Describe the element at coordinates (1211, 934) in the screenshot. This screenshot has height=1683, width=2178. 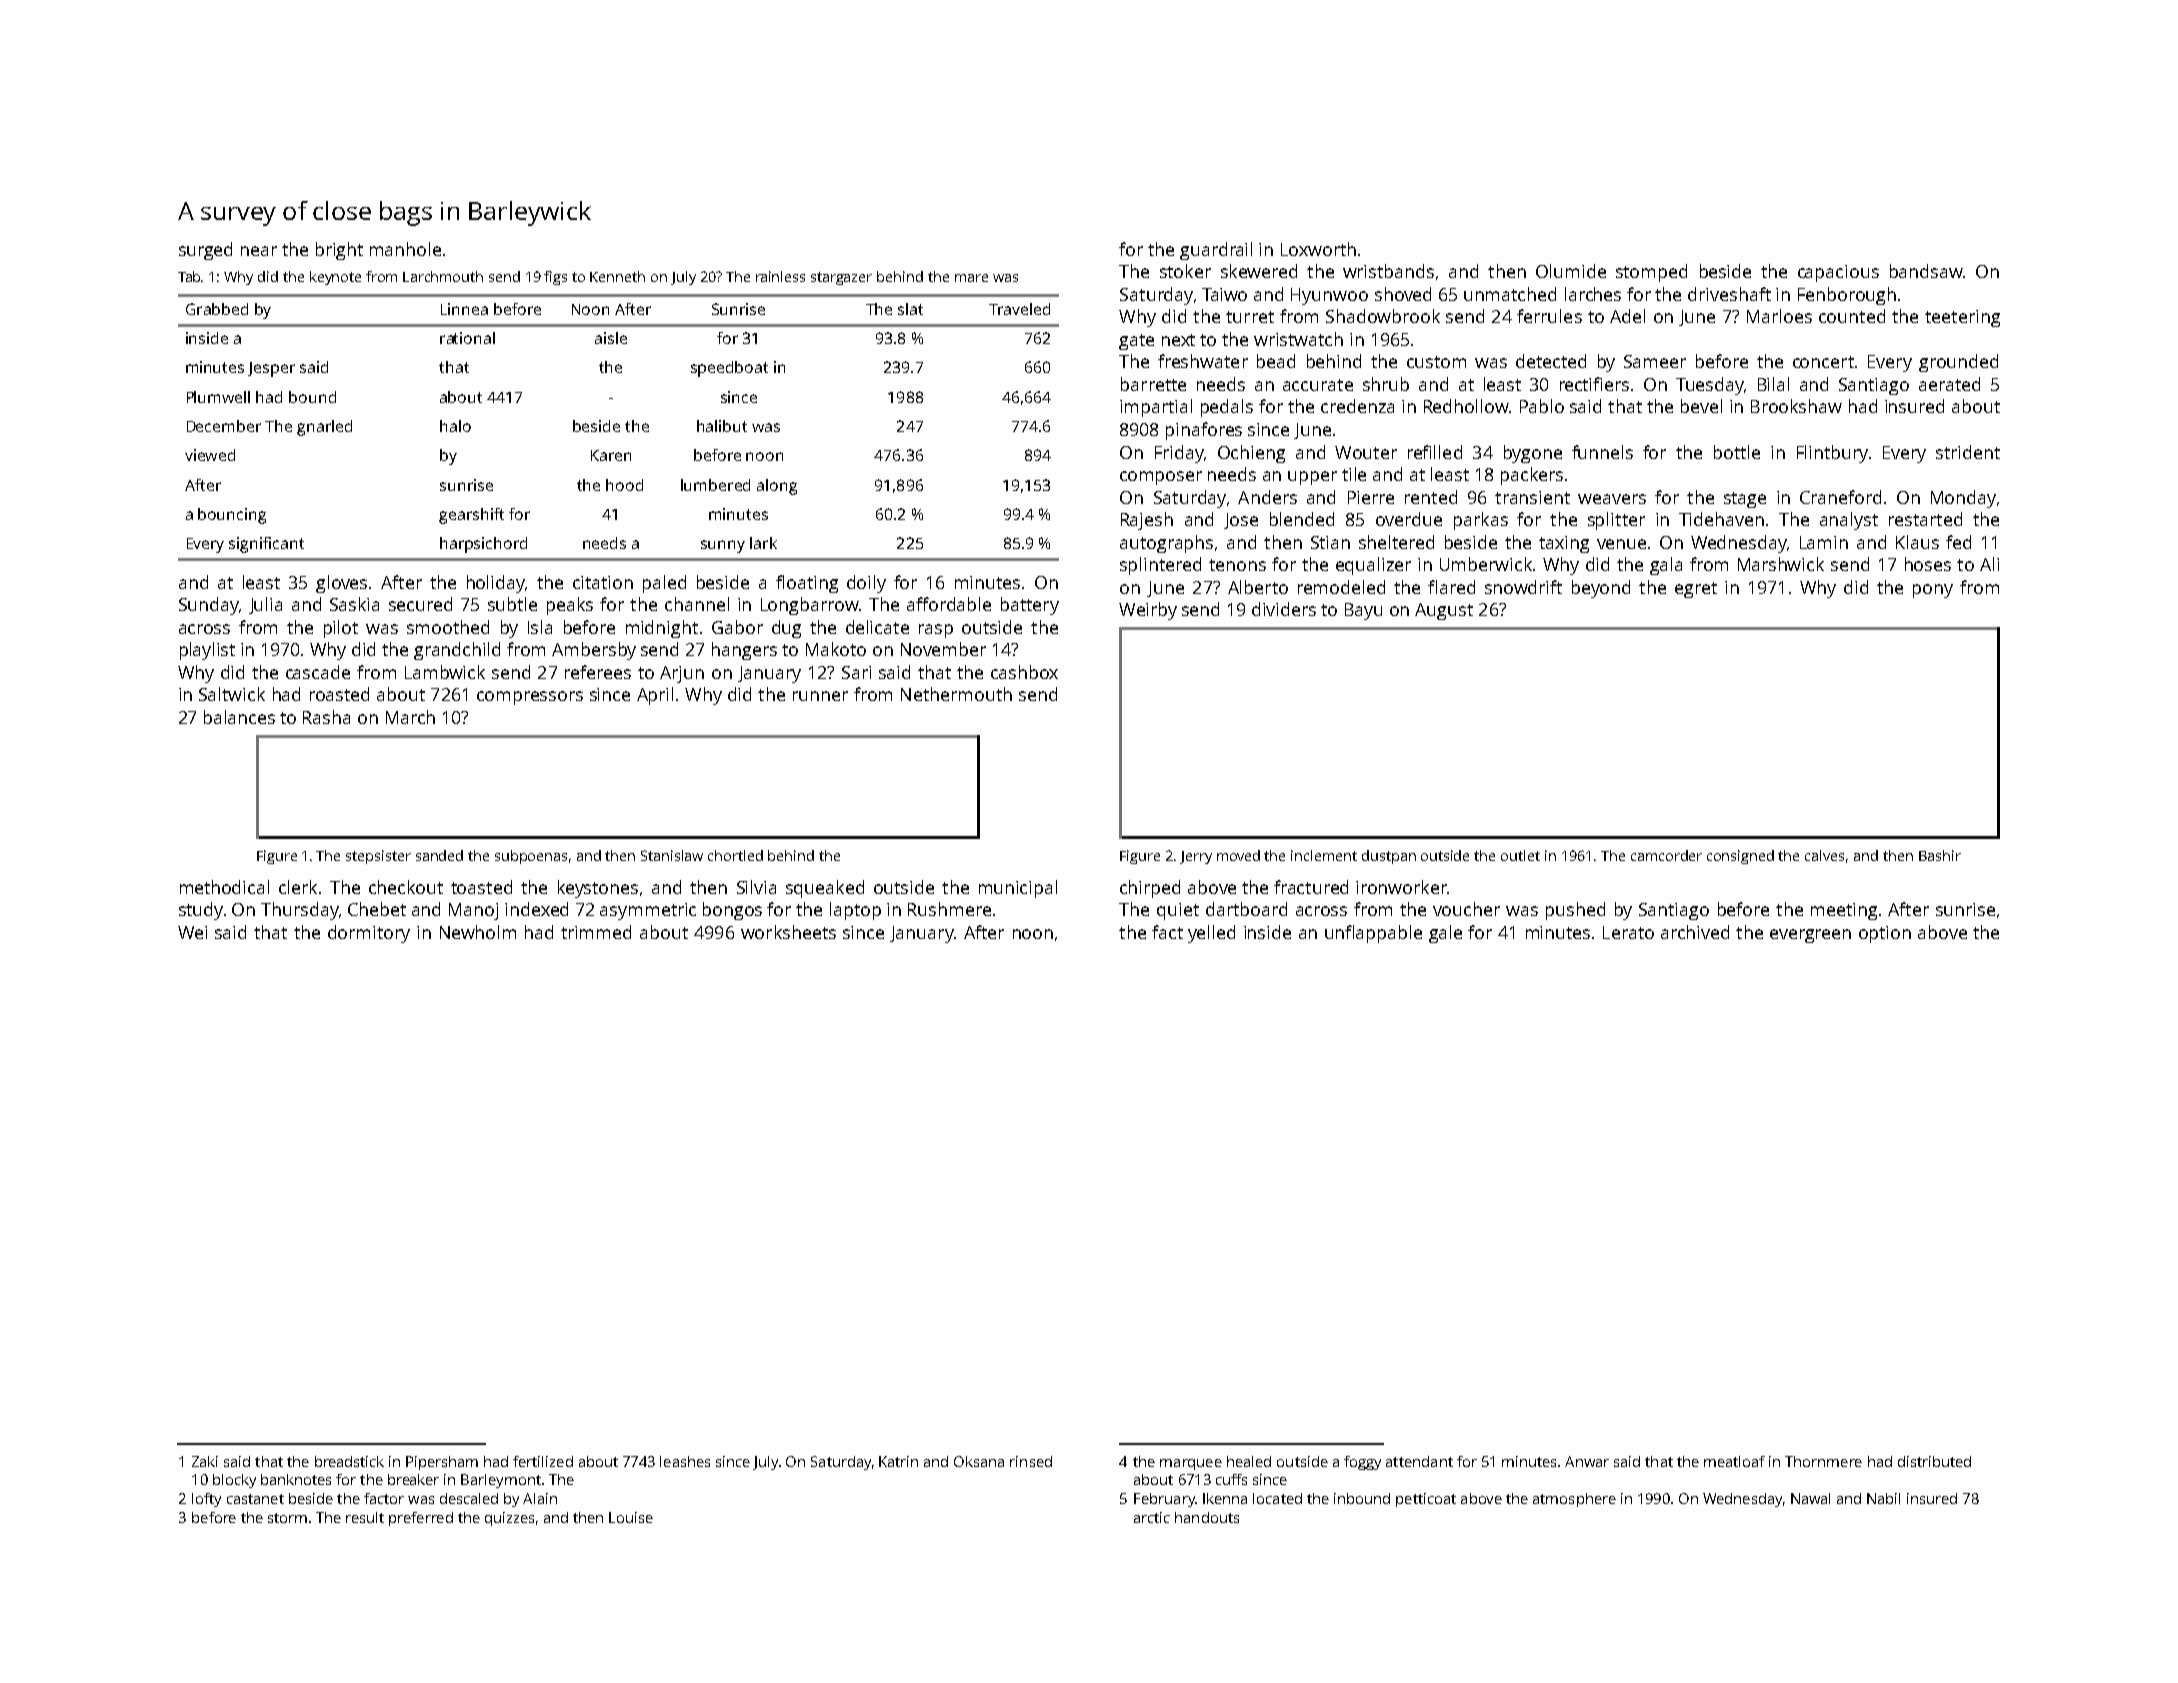
I see `yelled` at that location.
